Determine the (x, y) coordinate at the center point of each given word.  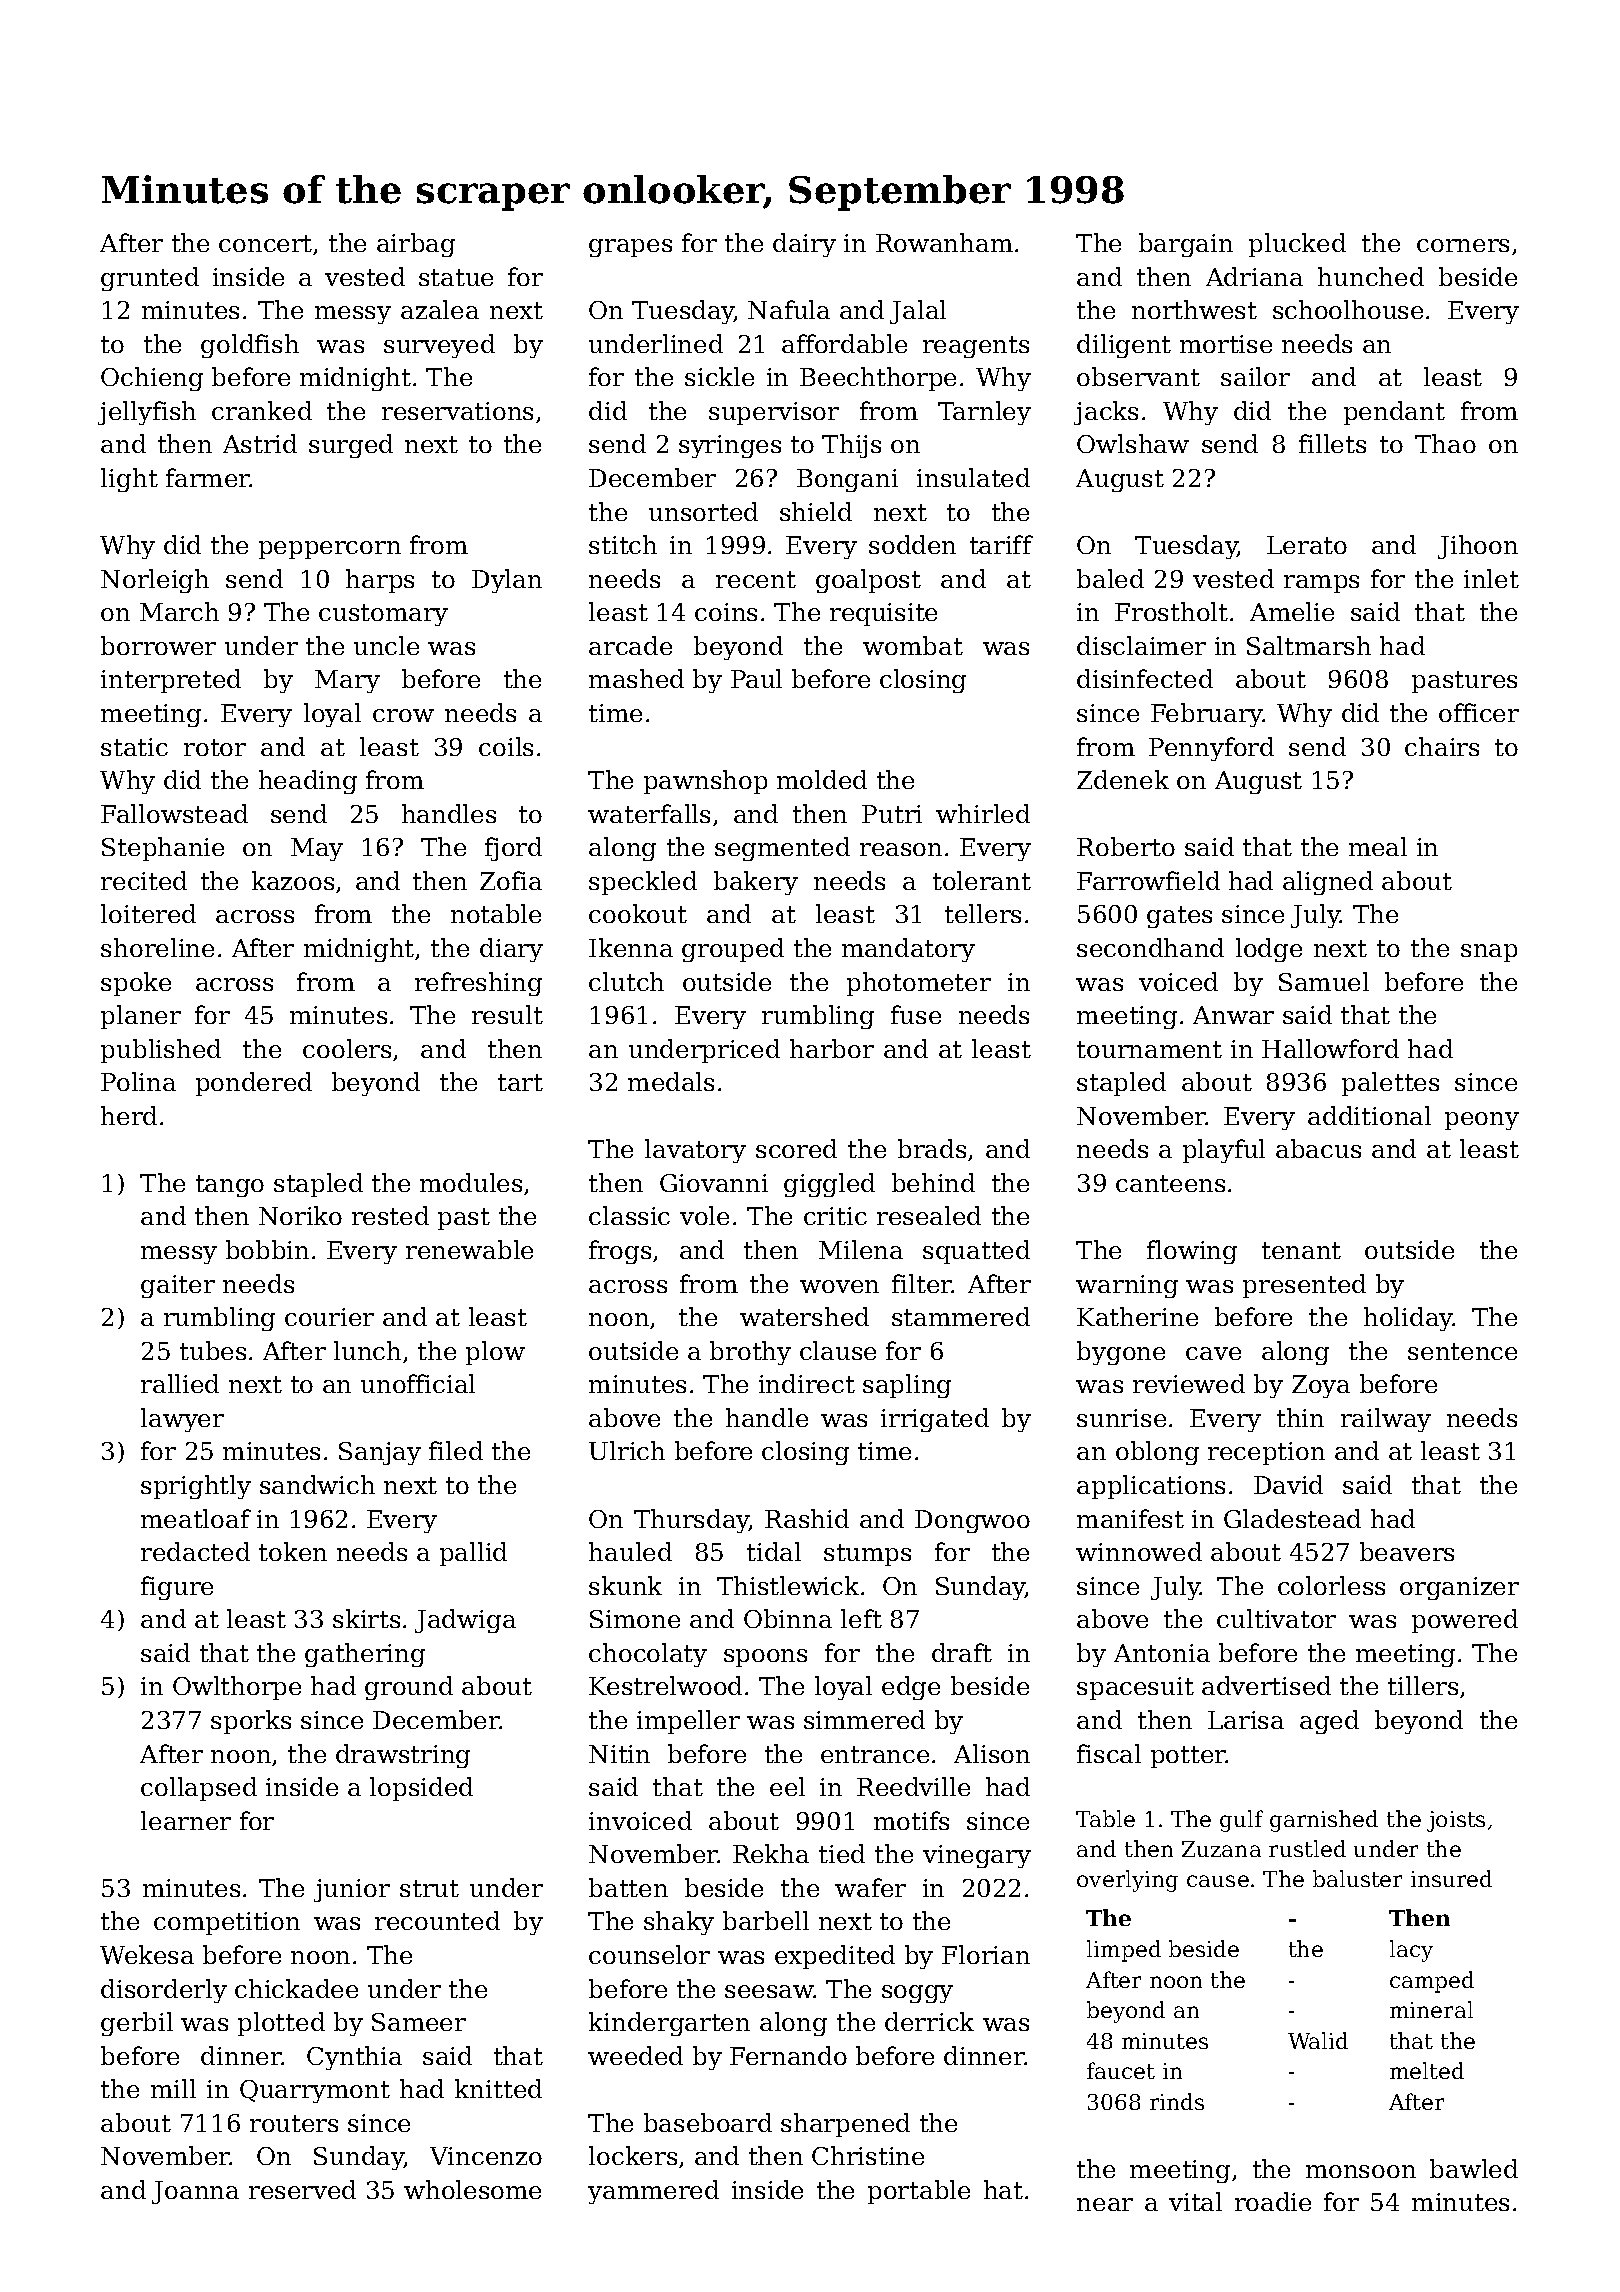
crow (403, 715)
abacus (1318, 1148)
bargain (1186, 245)
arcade (630, 645)
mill (173, 2088)
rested (390, 1215)
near (1105, 2204)
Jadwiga (465, 1621)
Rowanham (944, 242)
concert (265, 243)
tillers (1423, 1685)
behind (933, 1182)
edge (911, 1688)
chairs (1442, 746)
